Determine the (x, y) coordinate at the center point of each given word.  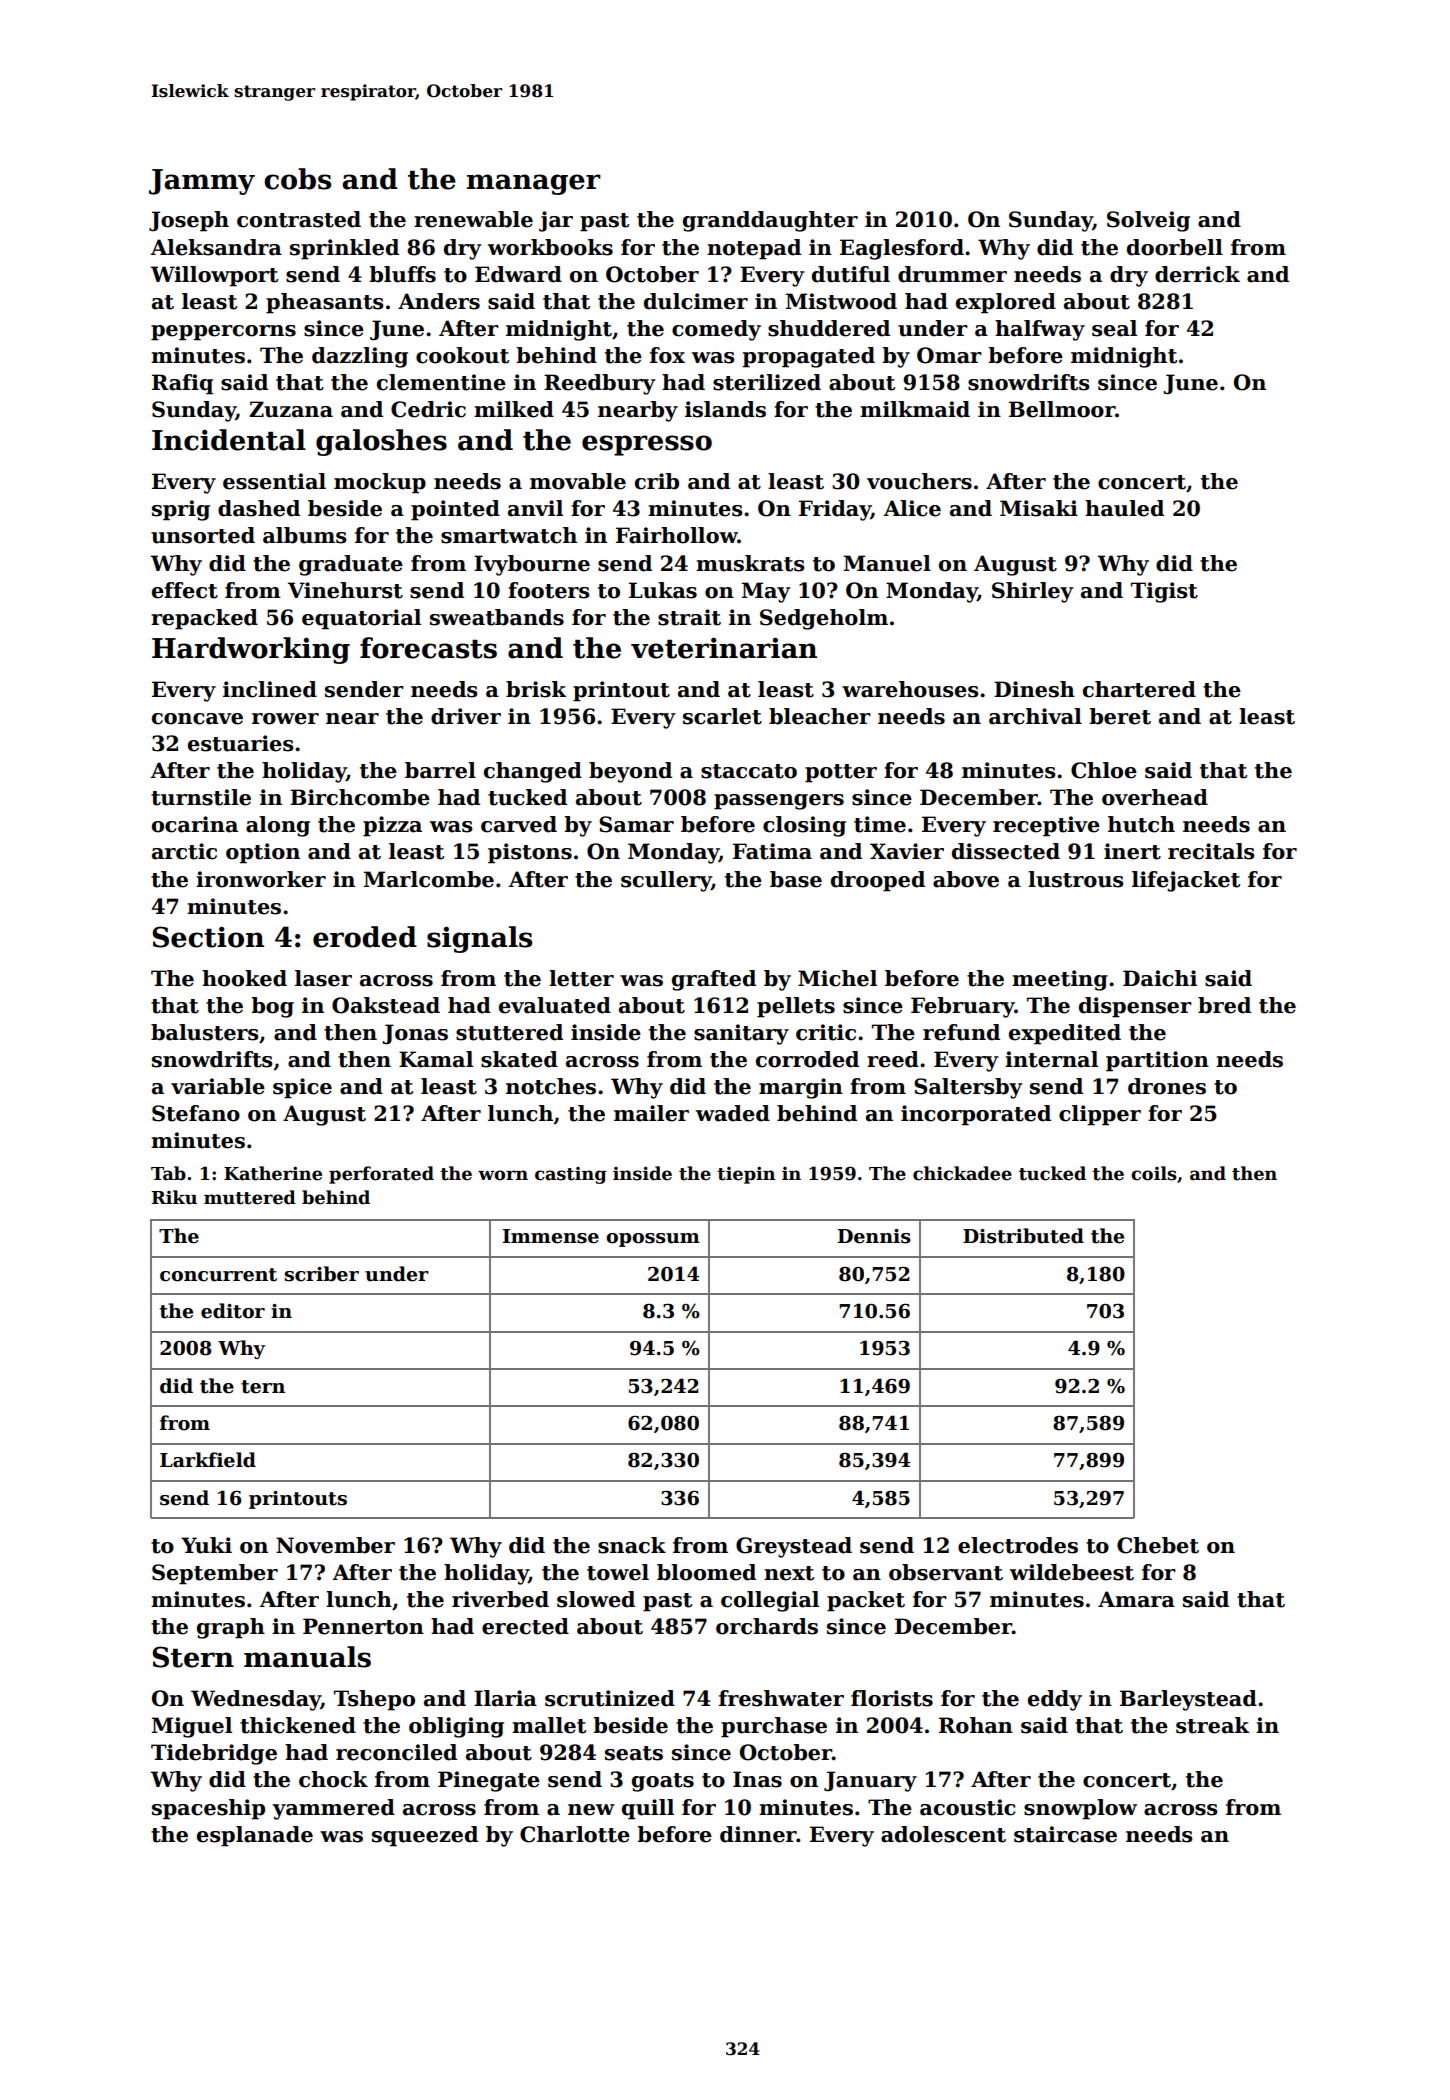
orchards (767, 1626)
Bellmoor (1062, 409)
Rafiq (182, 384)
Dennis (874, 1236)
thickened (298, 1725)
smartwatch (509, 535)
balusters (205, 1032)
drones (1167, 1086)
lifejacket (1186, 881)
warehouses (910, 689)
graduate (351, 565)
